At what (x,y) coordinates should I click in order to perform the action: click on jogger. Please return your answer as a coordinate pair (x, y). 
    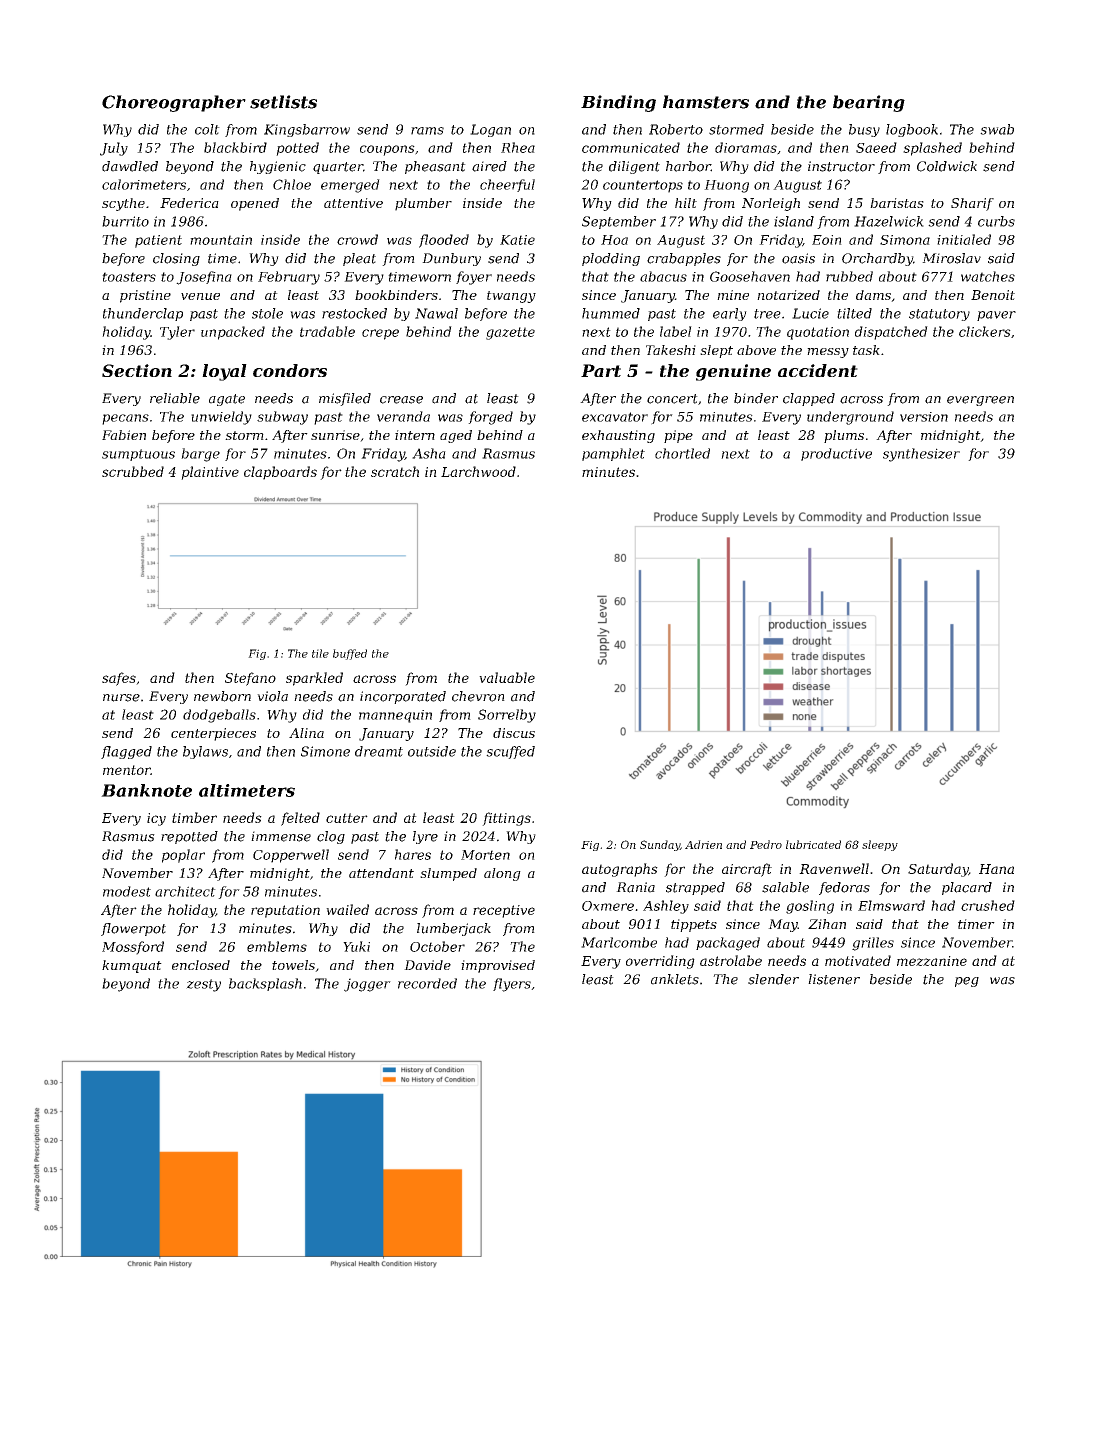
    Looking at the image, I should click on (367, 985).
